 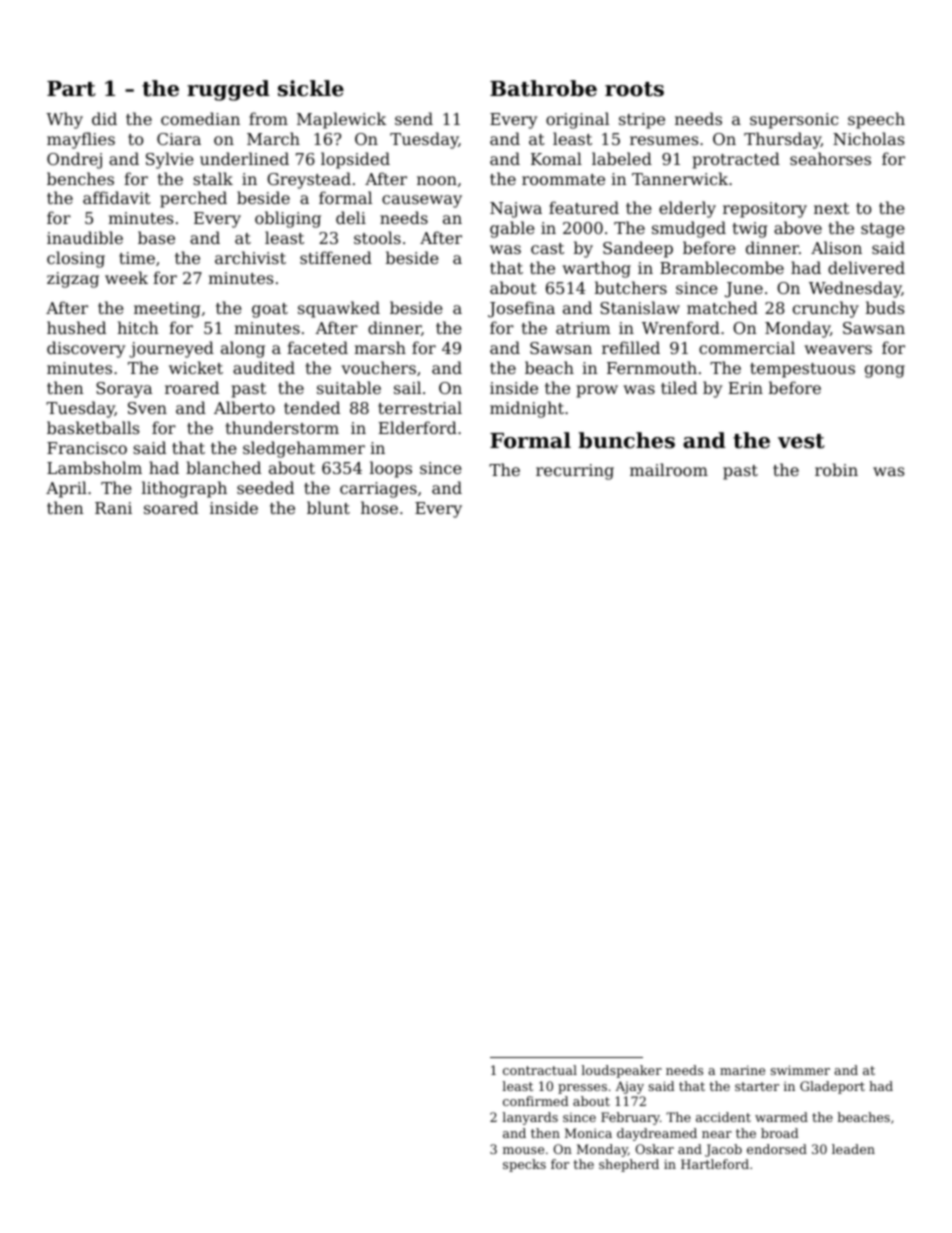 I want to click on archivist, so click(x=250, y=257).
